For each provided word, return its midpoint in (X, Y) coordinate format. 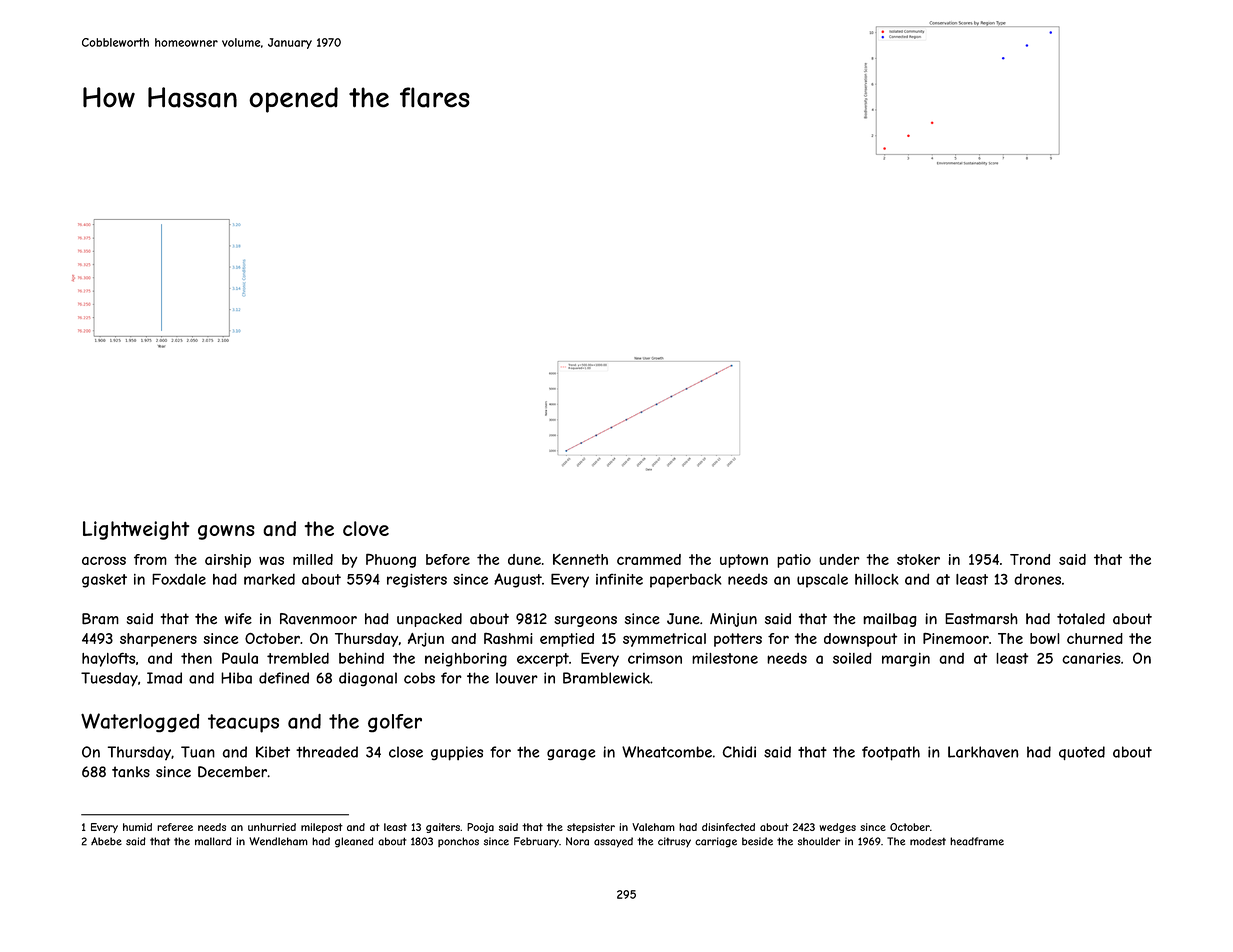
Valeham (653, 827)
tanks (131, 772)
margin (906, 660)
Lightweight (136, 530)
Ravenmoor (318, 619)
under (839, 559)
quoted (1082, 753)
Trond (1030, 559)
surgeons (585, 621)
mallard (213, 841)
